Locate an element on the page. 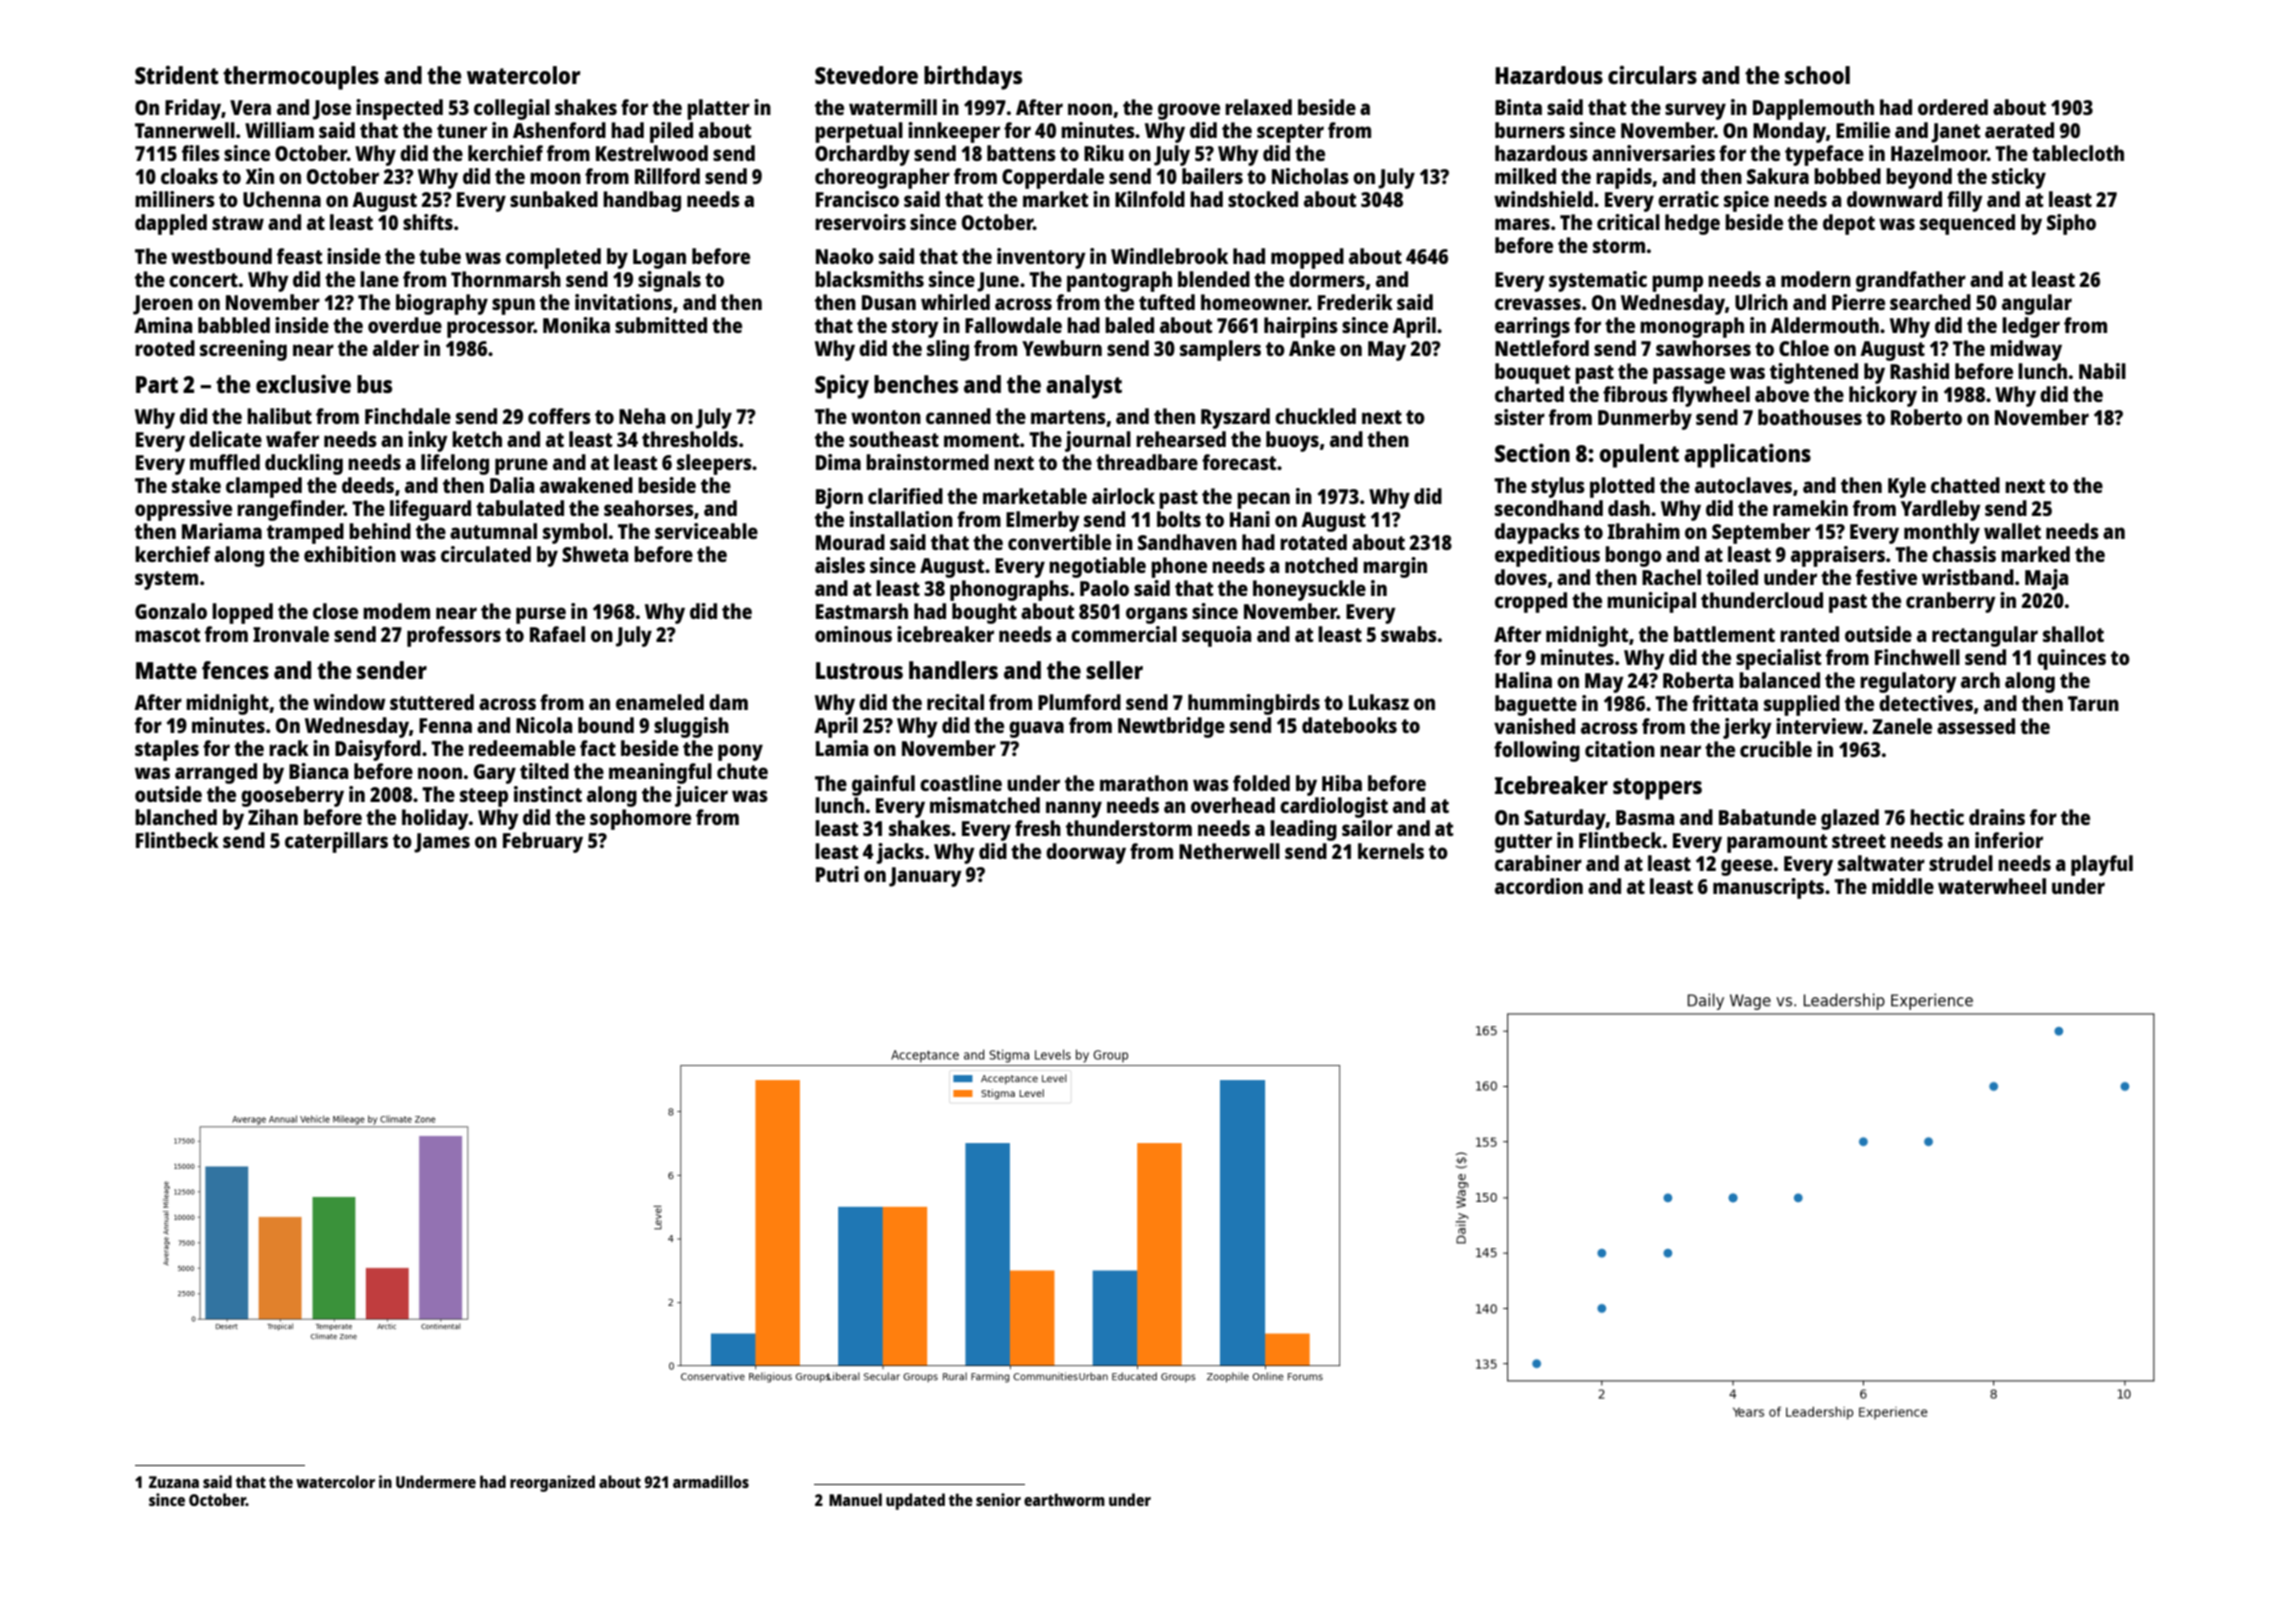 This document has width=2269, height=1605. secondhand is located at coordinates (1549, 508).
